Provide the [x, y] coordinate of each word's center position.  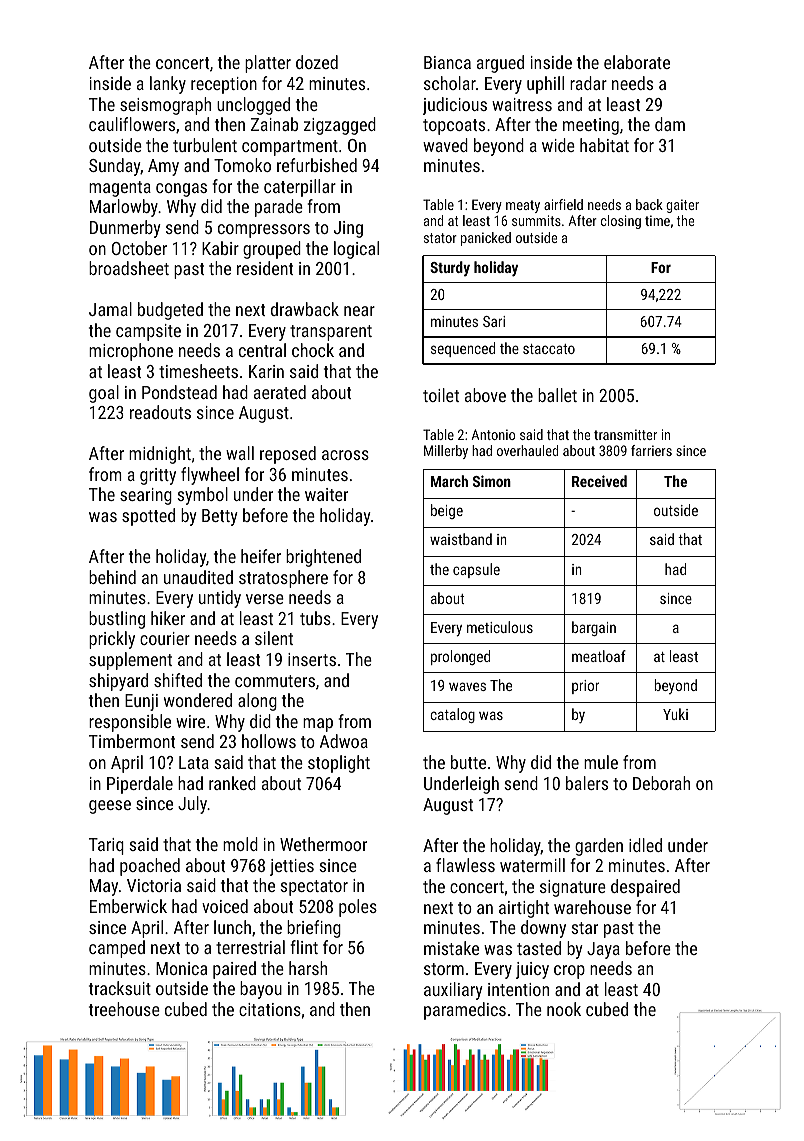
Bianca [447, 62]
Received [599, 481]
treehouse [124, 1009]
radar [588, 83]
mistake [451, 948]
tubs [315, 618]
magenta [120, 189]
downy [543, 929]
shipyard [118, 682]
